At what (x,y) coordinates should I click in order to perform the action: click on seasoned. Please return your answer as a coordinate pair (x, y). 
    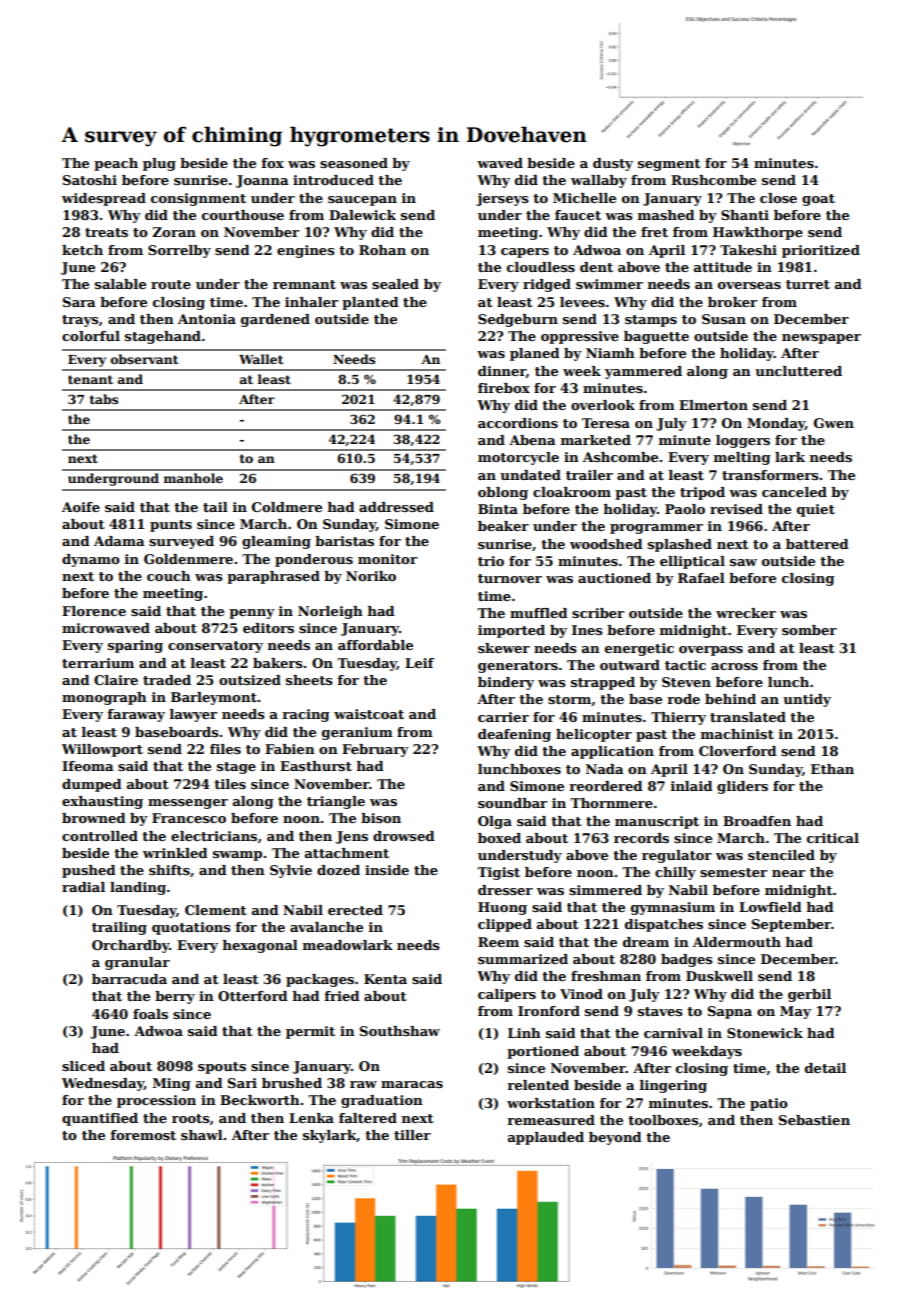
    Looking at the image, I should click on (354, 163).
